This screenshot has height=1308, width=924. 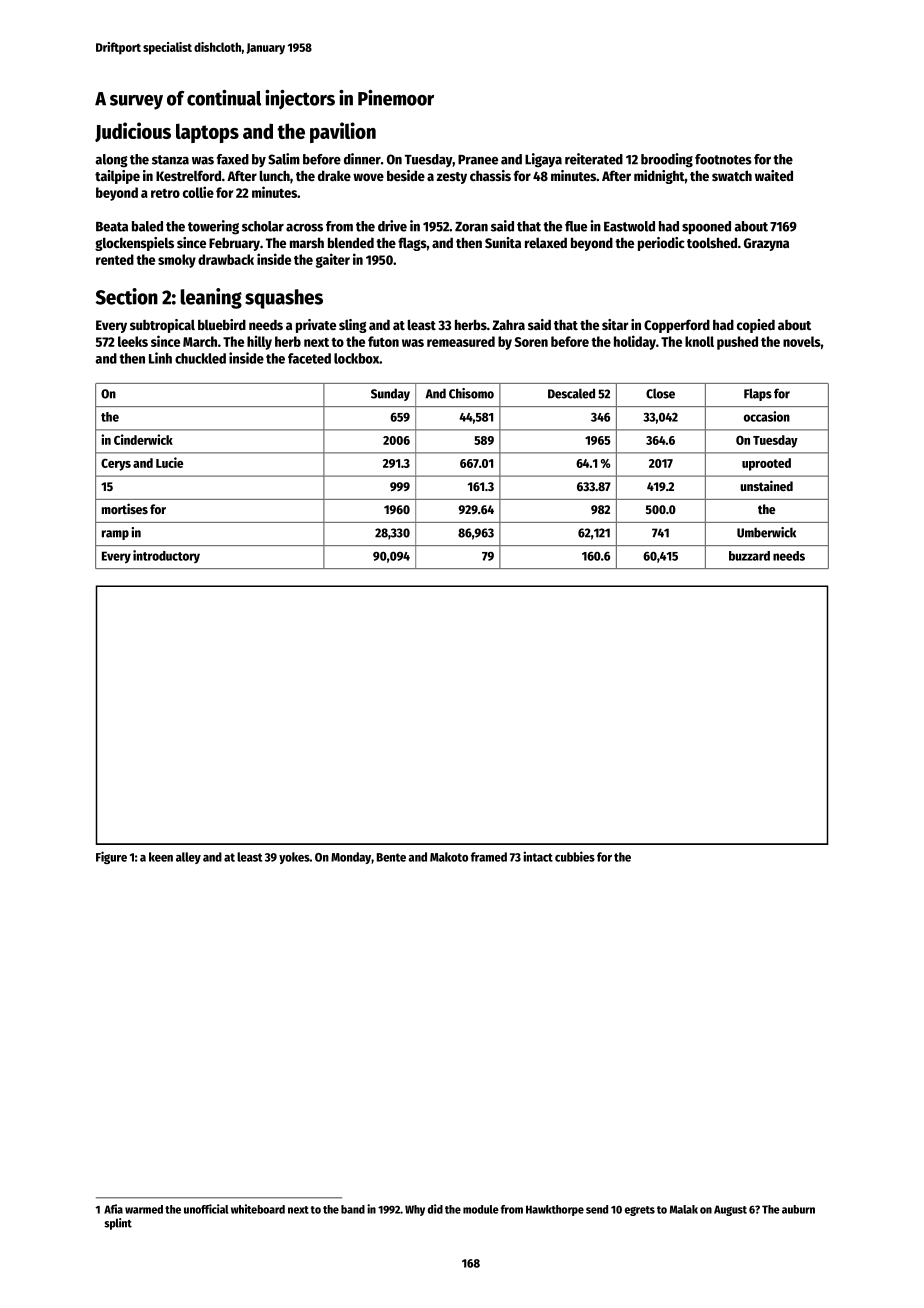 What do you see at coordinates (118, 1224) in the screenshot?
I see `splint` at bounding box center [118, 1224].
